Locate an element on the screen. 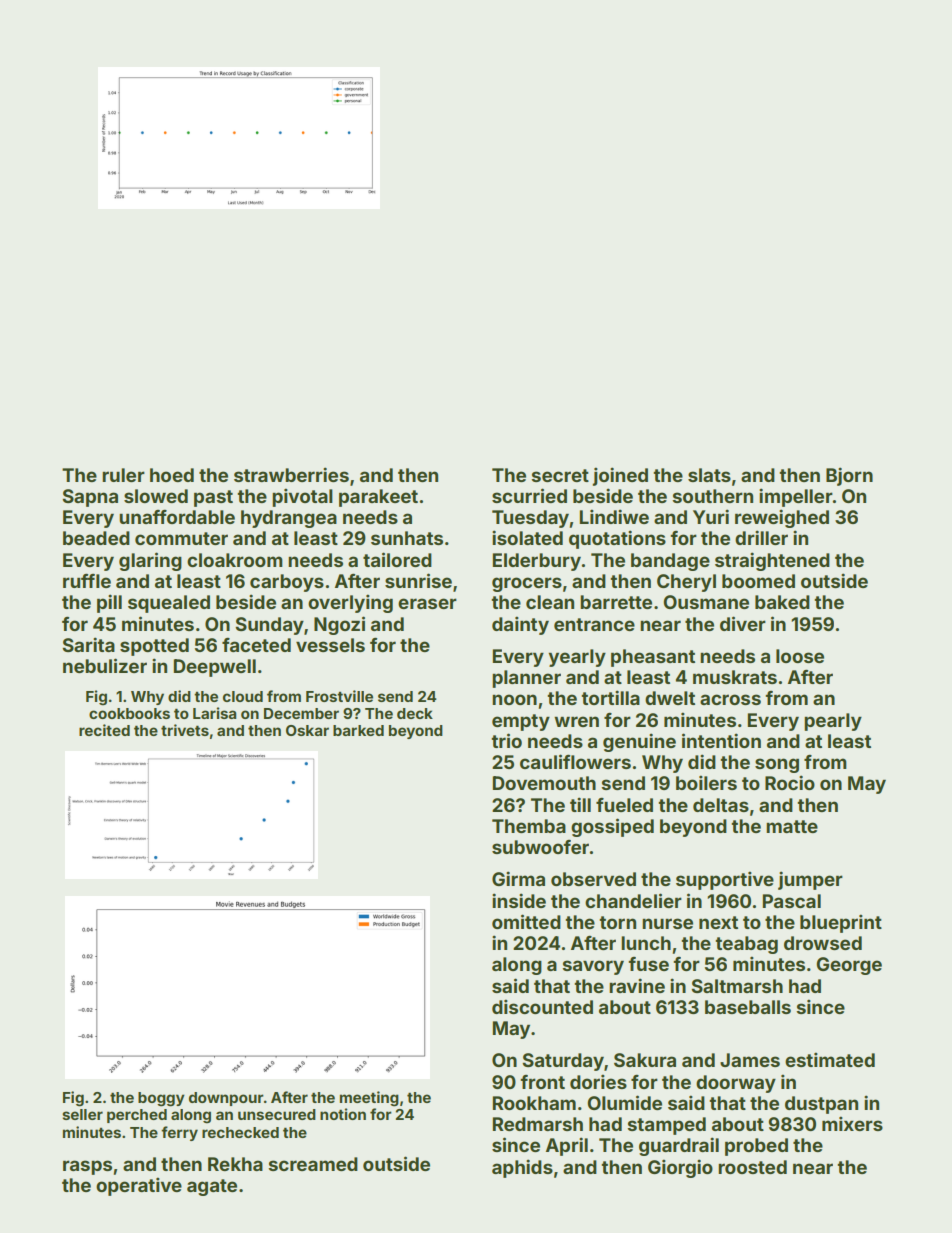 The width and height of the screenshot is (952, 1233). sunrise is located at coordinates (418, 580).
